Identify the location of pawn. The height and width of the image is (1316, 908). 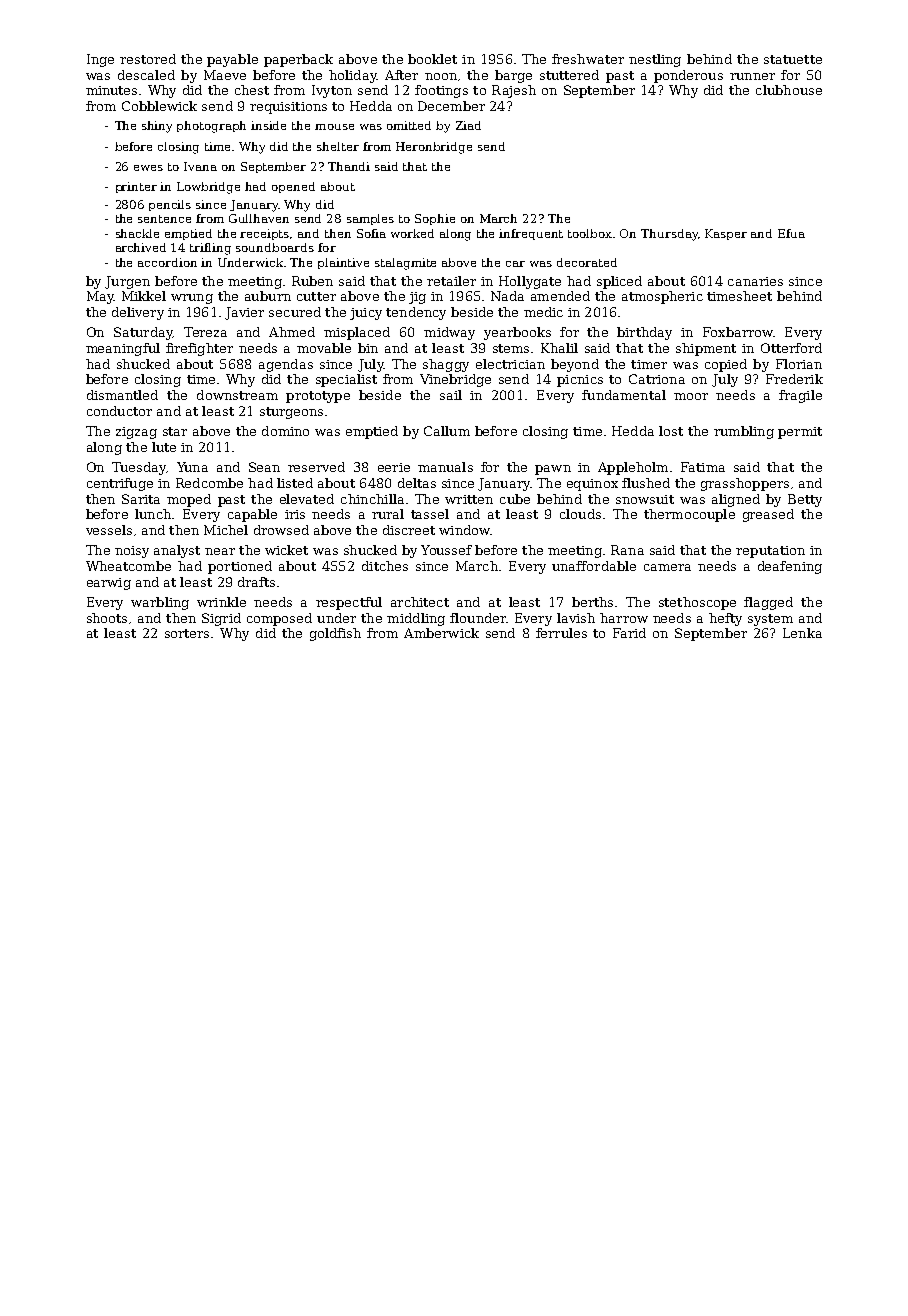
(553, 470).
